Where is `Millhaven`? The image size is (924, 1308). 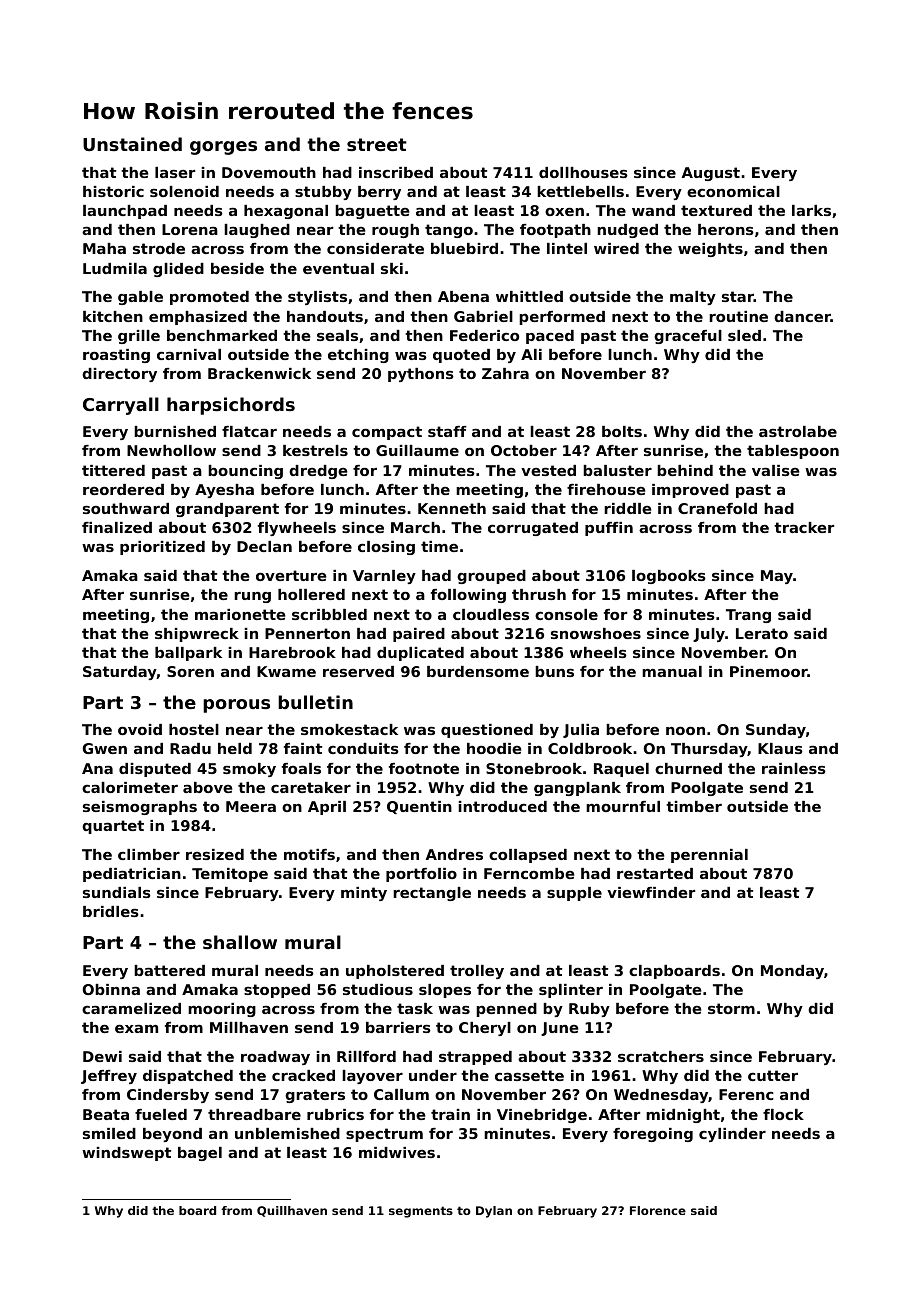 Millhaven is located at coordinates (249, 1027).
